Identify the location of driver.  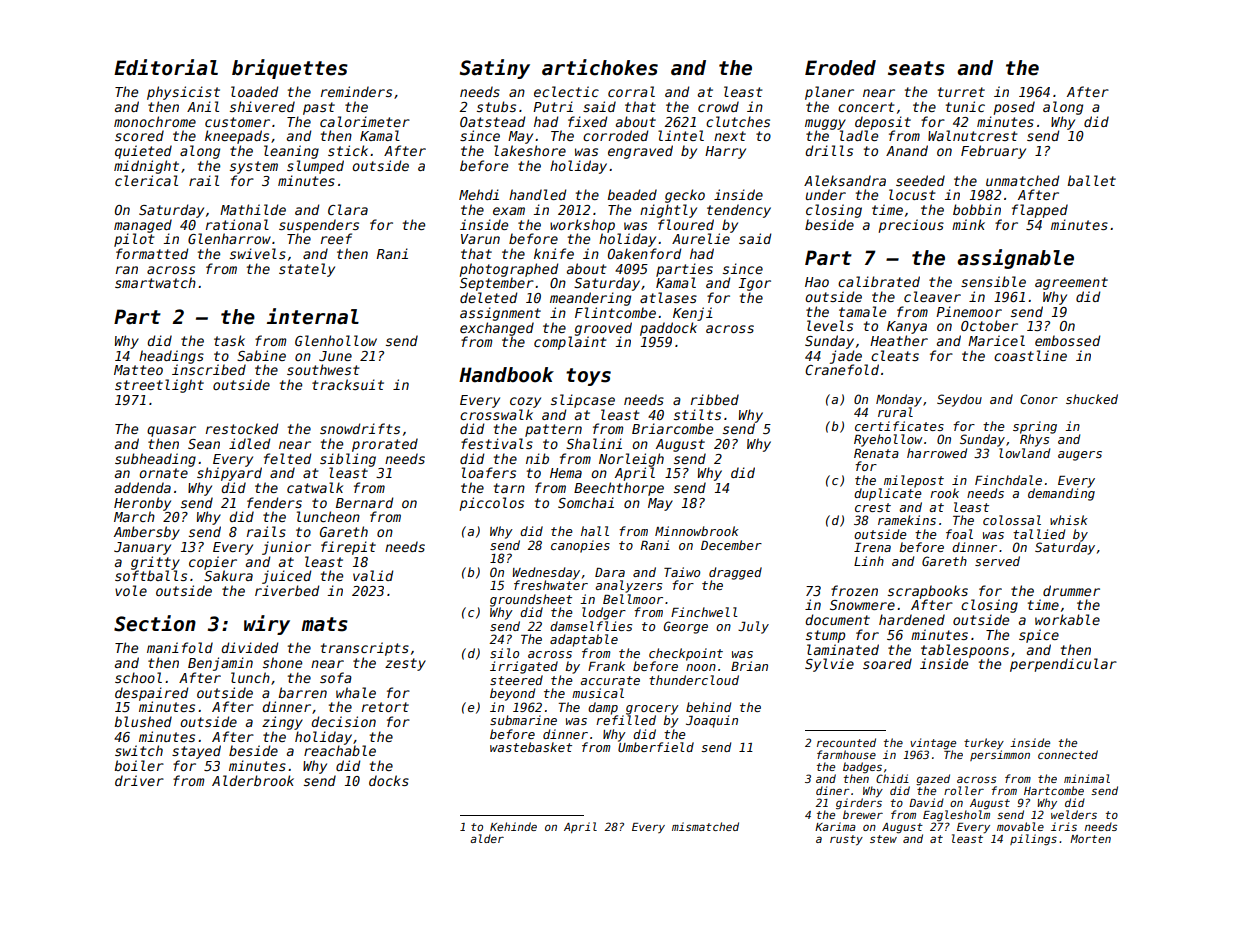
(139, 780).
